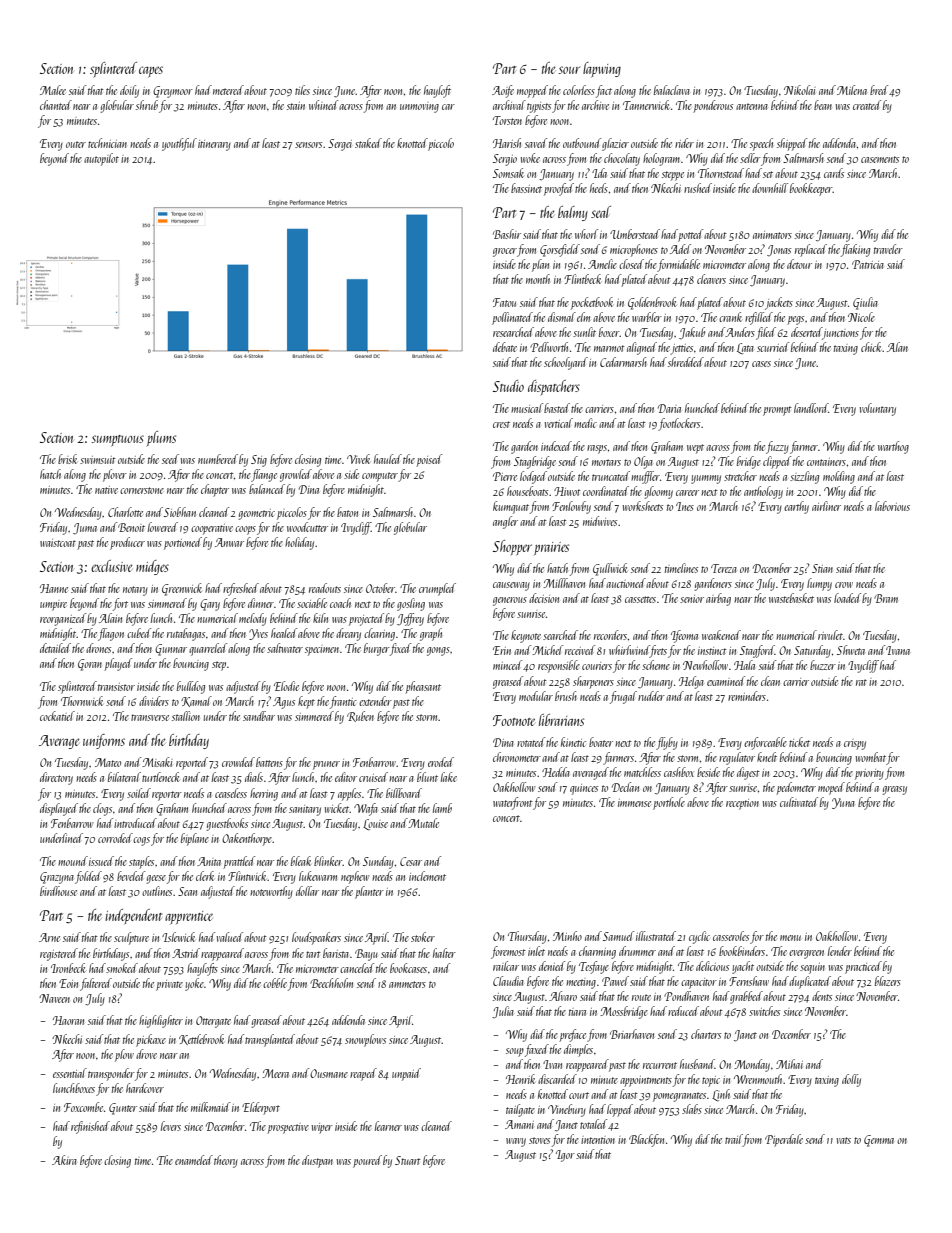  What do you see at coordinates (840, 951) in the screenshot?
I see `lender` at bounding box center [840, 951].
